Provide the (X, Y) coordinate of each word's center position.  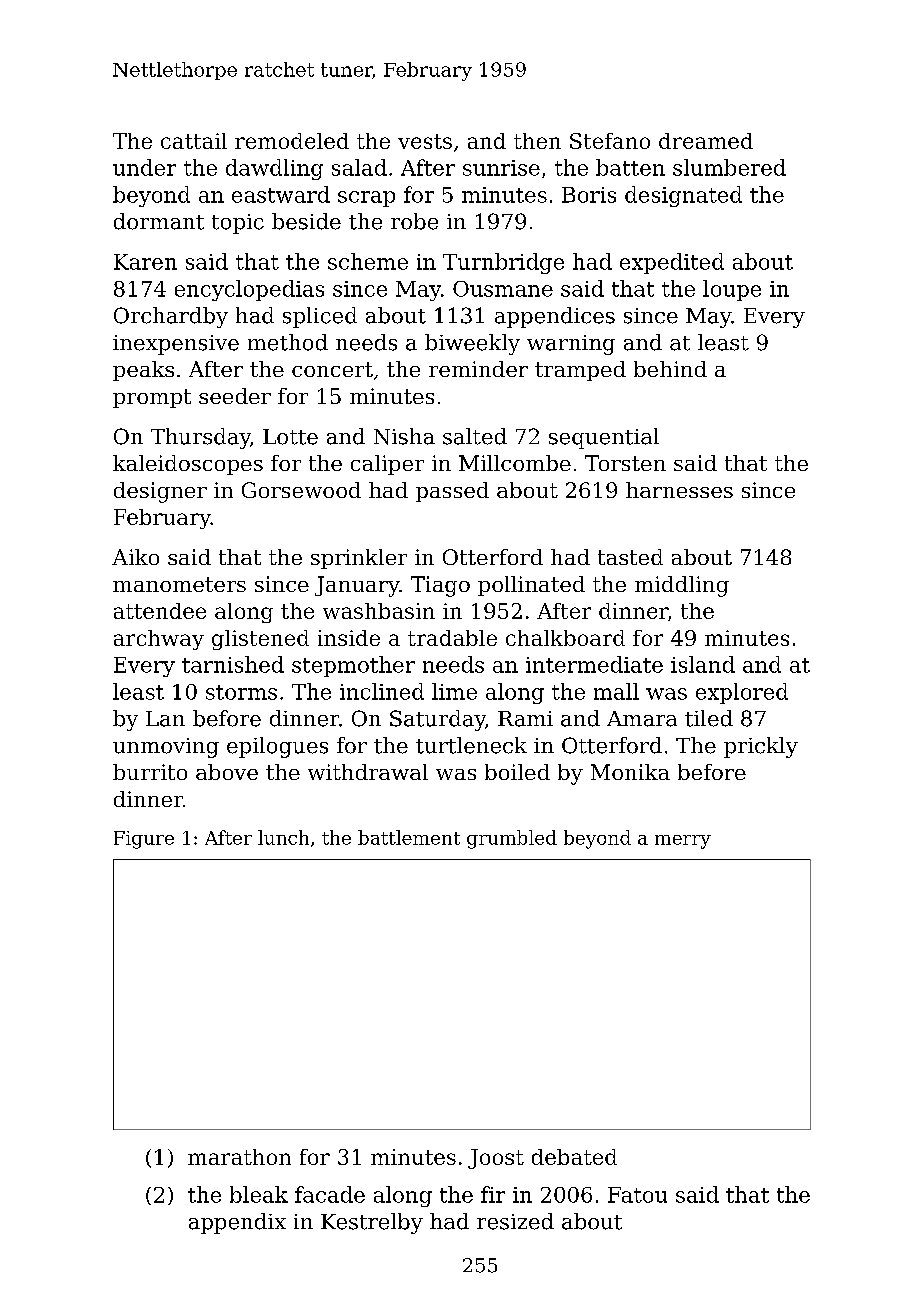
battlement (409, 837)
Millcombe (515, 463)
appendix (237, 1223)
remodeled (292, 141)
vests (425, 141)
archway (159, 640)
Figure (144, 840)
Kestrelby (372, 1223)
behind (670, 369)
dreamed (706, 141)
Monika (630, 772)
